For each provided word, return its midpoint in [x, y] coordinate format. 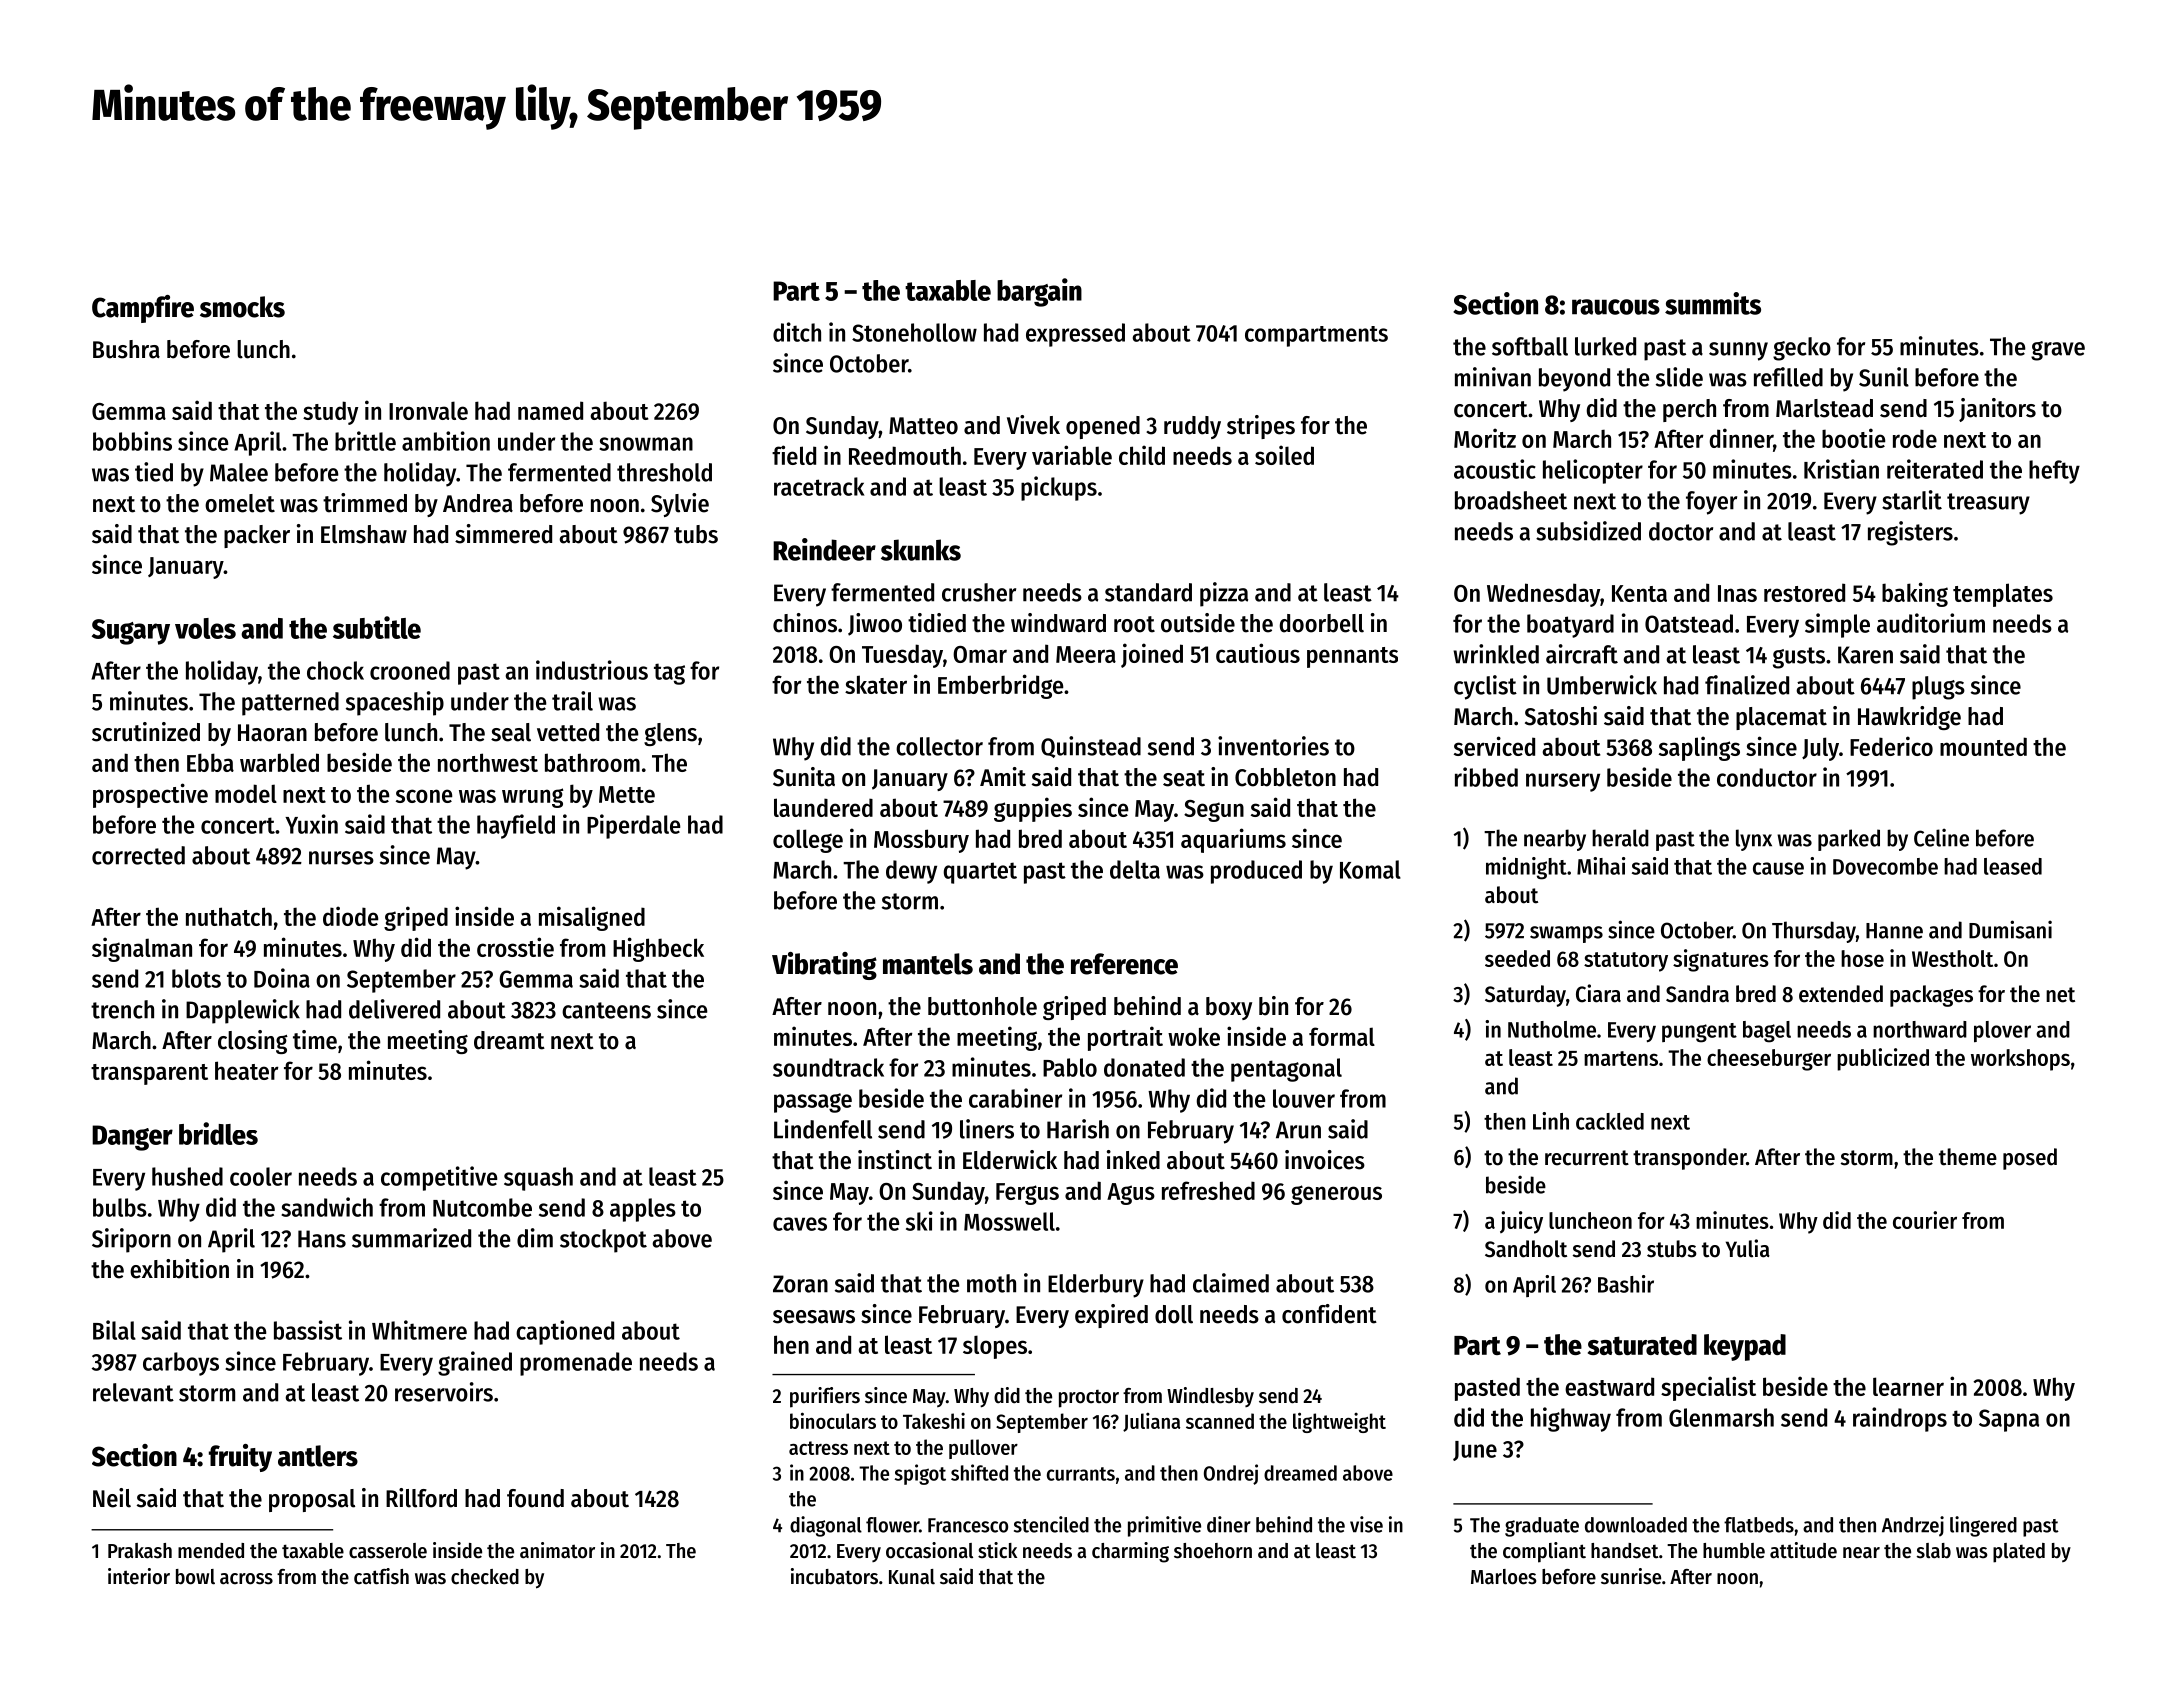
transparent [149, 1074]
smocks [242, 307]
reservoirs [444, 1392]
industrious [592, 670]
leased [2013, 866]
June [1475, 1451]
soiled [1284, 455]
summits [1713, 303]
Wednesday [1543, 595]
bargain [1039, 292]
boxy [1229, 1008]
